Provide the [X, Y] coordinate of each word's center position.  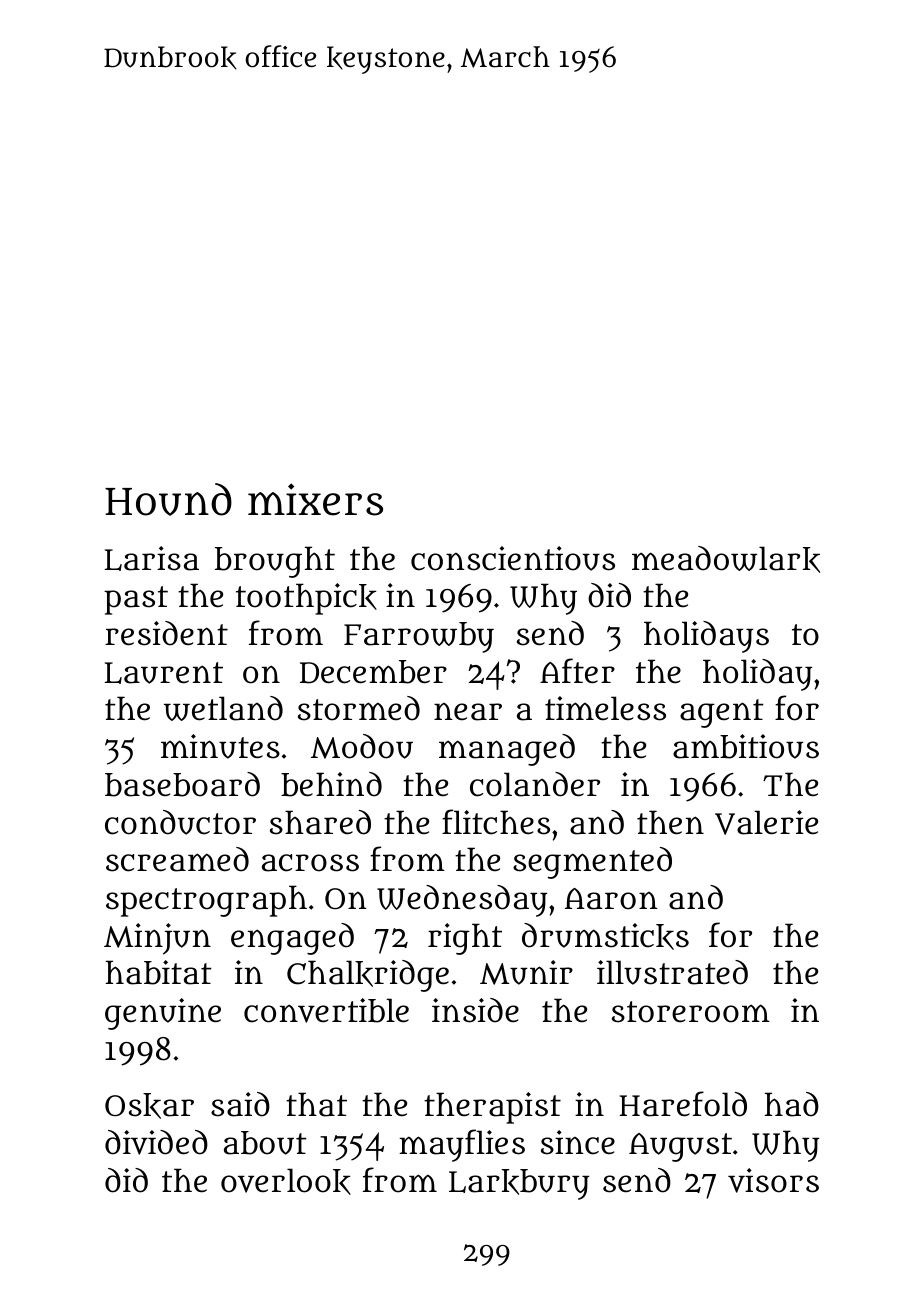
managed [507, 750]
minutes [220, 746]
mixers [315, 499]
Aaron [611, 899]
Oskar [149, 1106]
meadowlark [726, 559]
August [680, 1147]
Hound [168, 499]
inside [475, 1010]
